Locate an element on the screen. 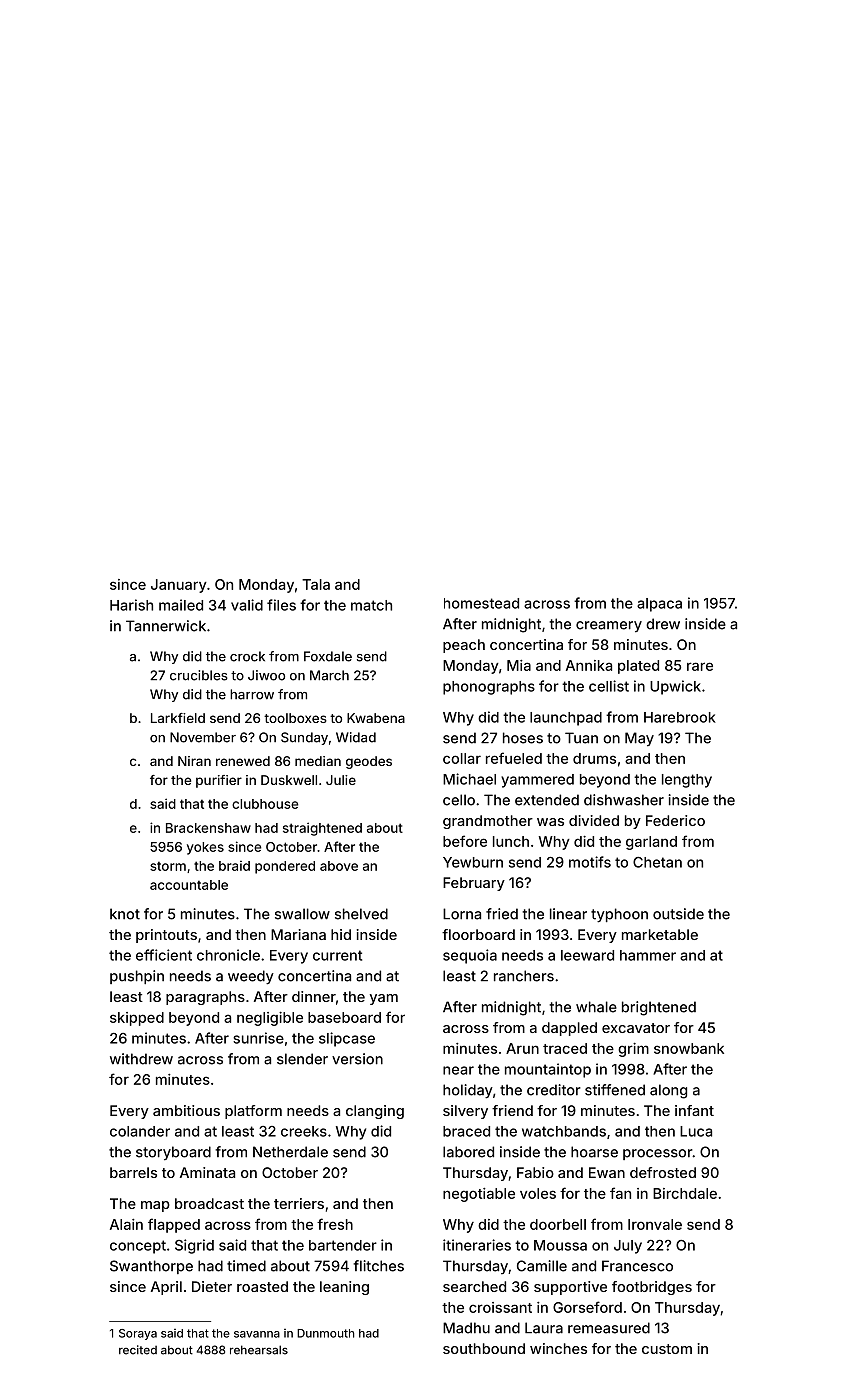  colander is located at coordinates (140, 1131).
